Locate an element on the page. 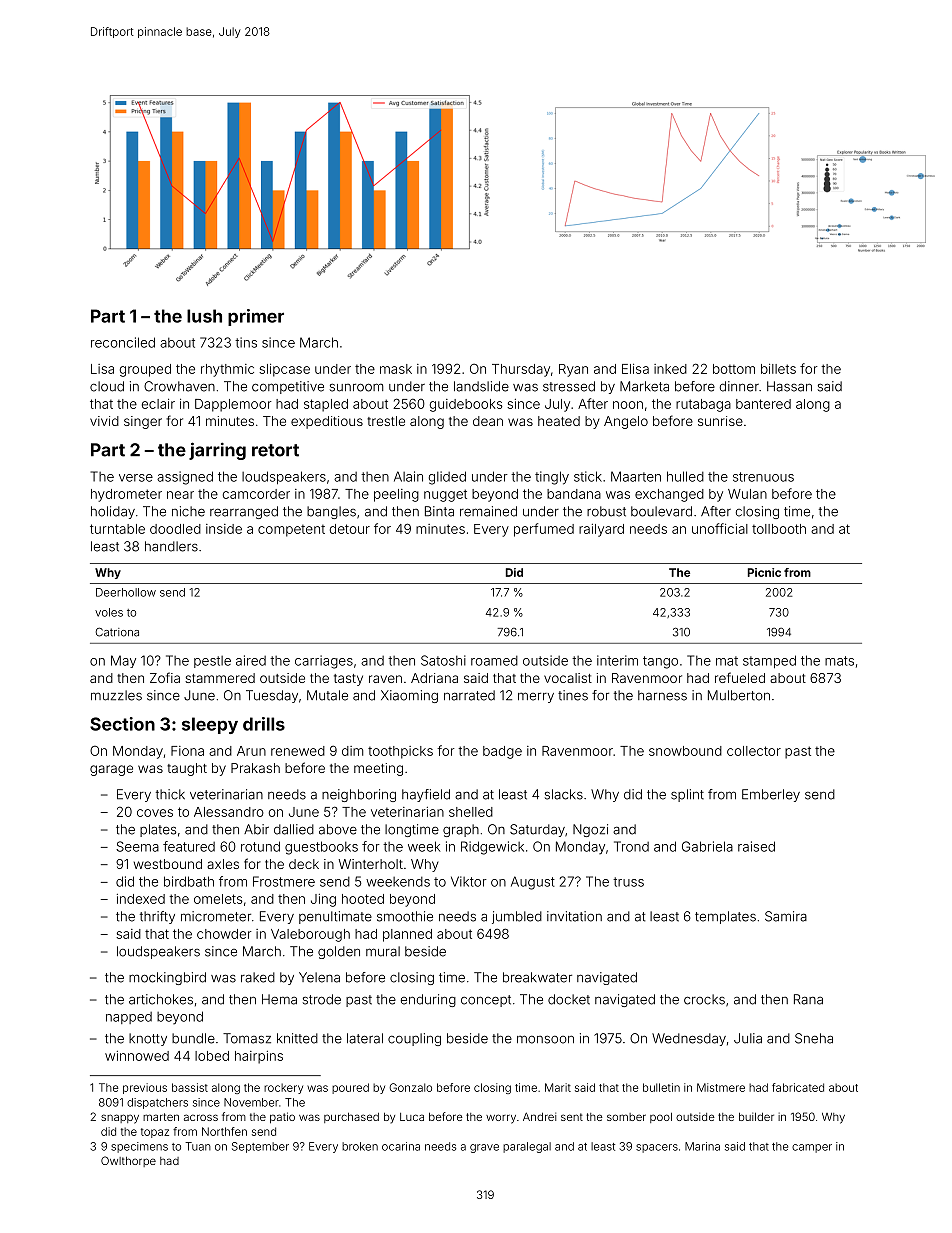 This image has height=1233, width=952. primer is located at coordinates (256, 317).
